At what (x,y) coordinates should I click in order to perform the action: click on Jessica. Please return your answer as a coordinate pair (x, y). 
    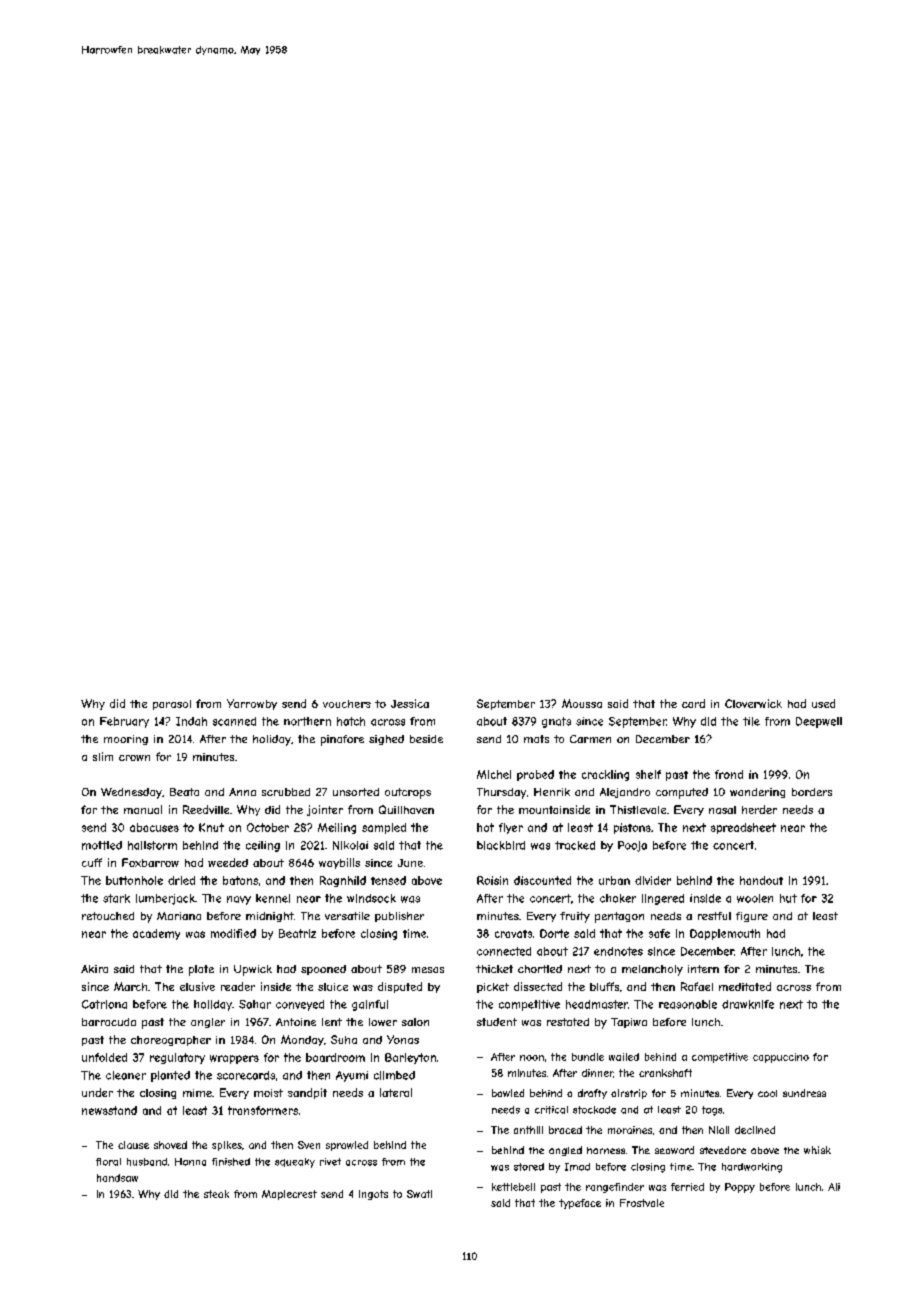
    Looking at the image, I should click on (410, 703).
